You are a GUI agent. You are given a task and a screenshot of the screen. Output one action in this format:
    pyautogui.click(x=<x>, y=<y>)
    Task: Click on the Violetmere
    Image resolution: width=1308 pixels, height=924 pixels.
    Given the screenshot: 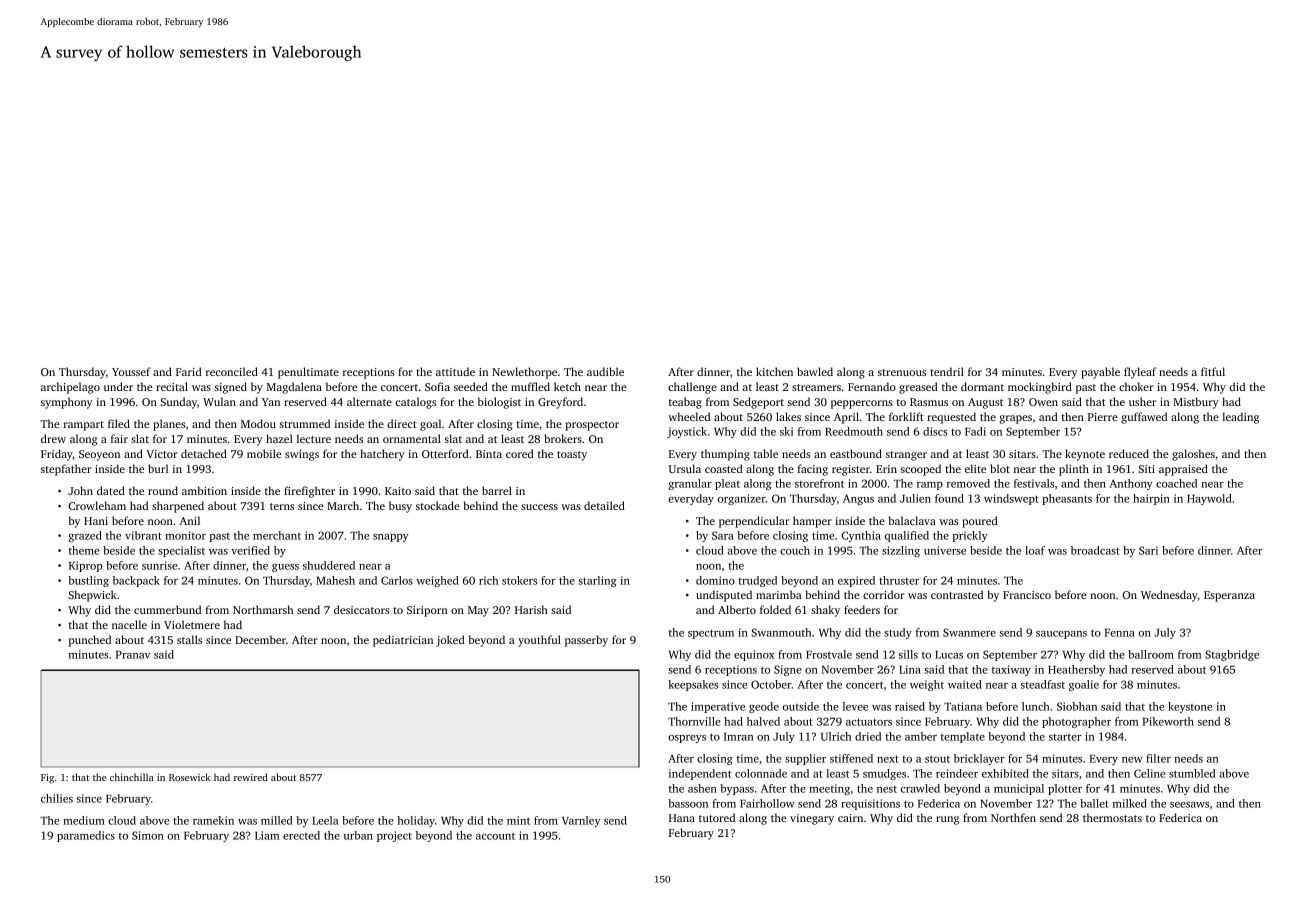 What is the action you would take?
    pyautogui.click(x=192, y=624)
